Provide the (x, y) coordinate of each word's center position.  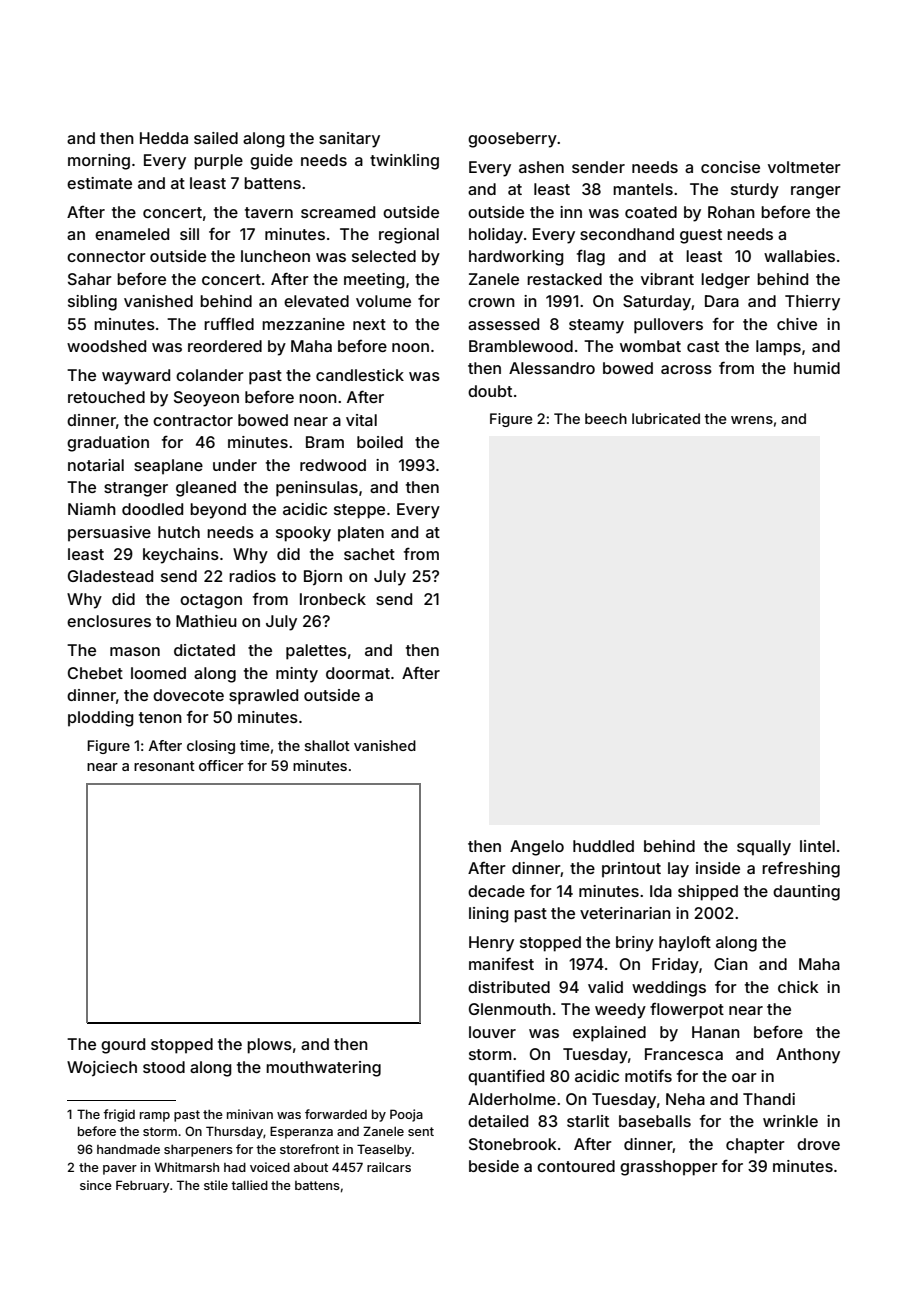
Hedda (164, 138)
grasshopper (669, 1168)
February (143, 1186)
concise (730, 167)
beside (494, 1166)
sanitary (349, 140)
